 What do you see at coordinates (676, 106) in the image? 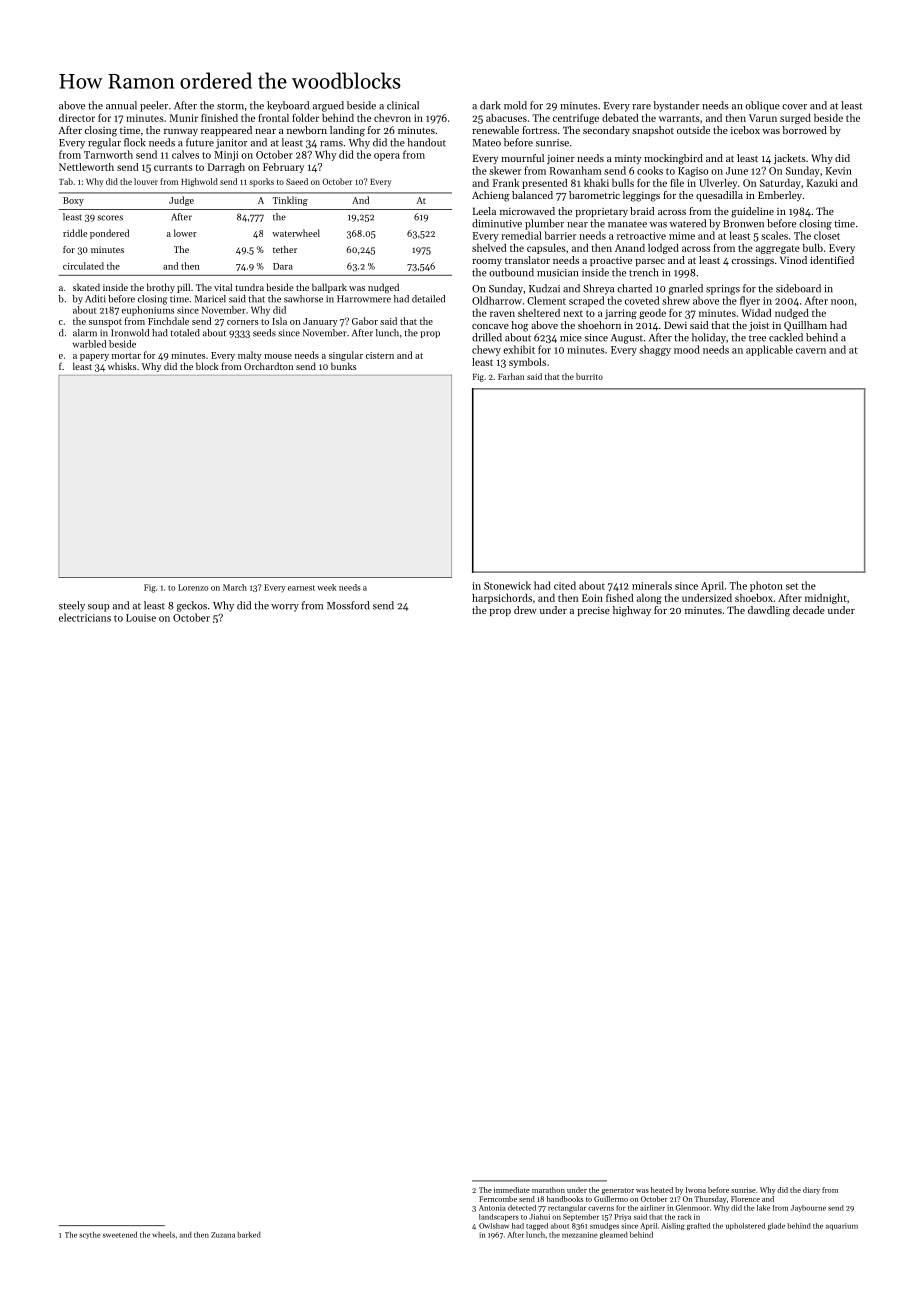
I see `bystander` at bounding box center [676, 106].
